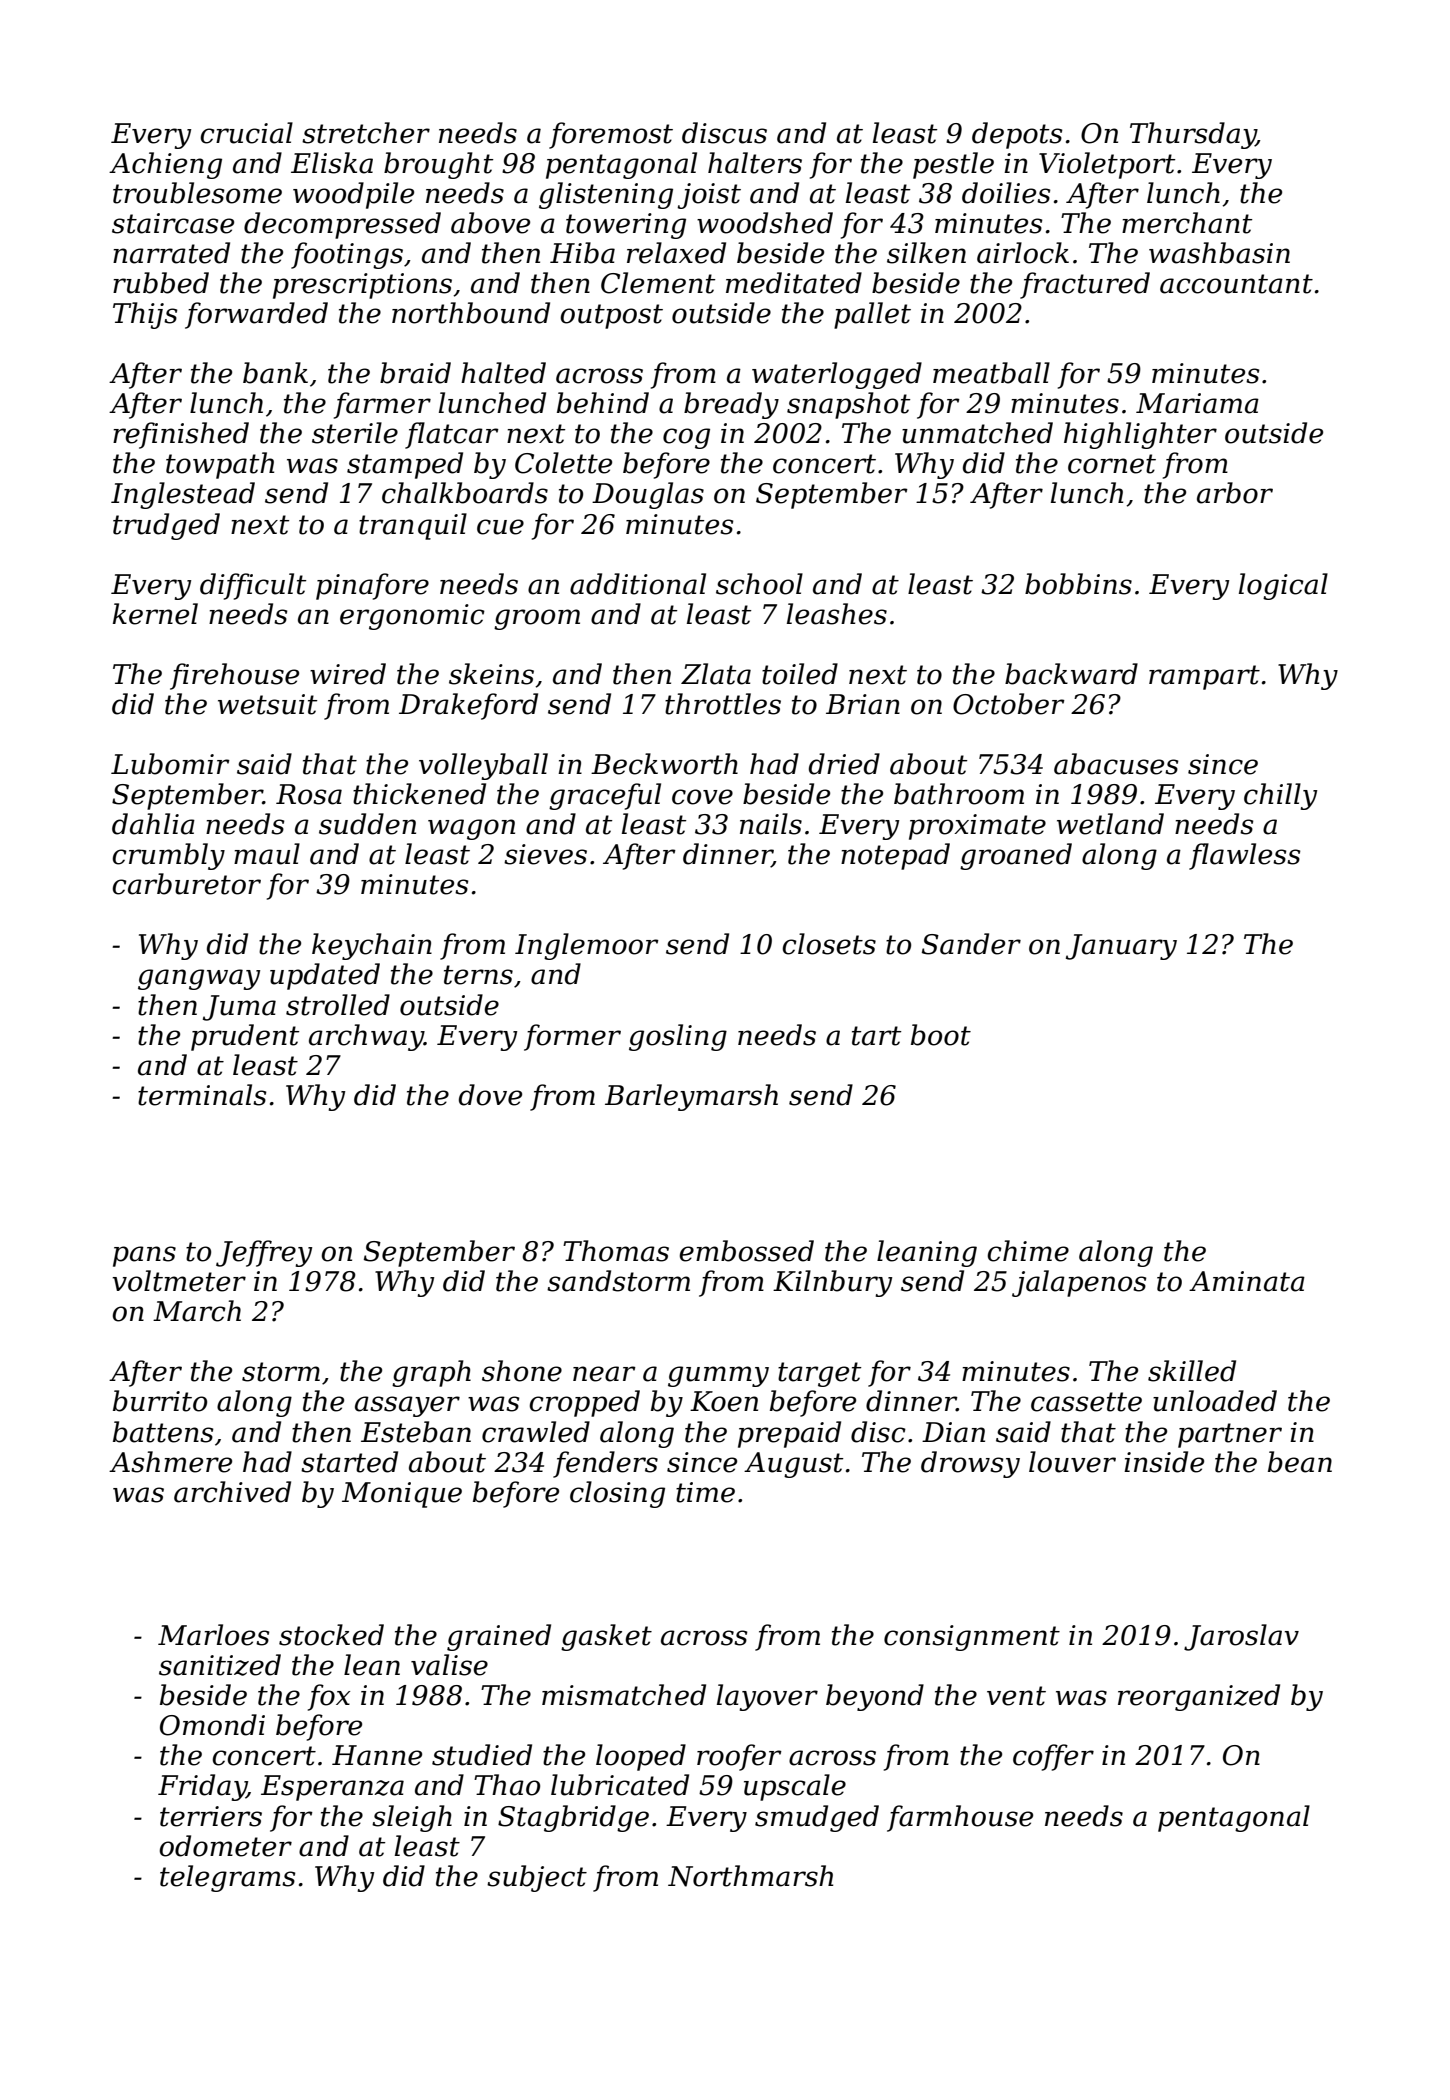  What do you see at coordinates (1164, 1462) in the screenshot?
I see `inside` at bounding box center [1164, 1462].
